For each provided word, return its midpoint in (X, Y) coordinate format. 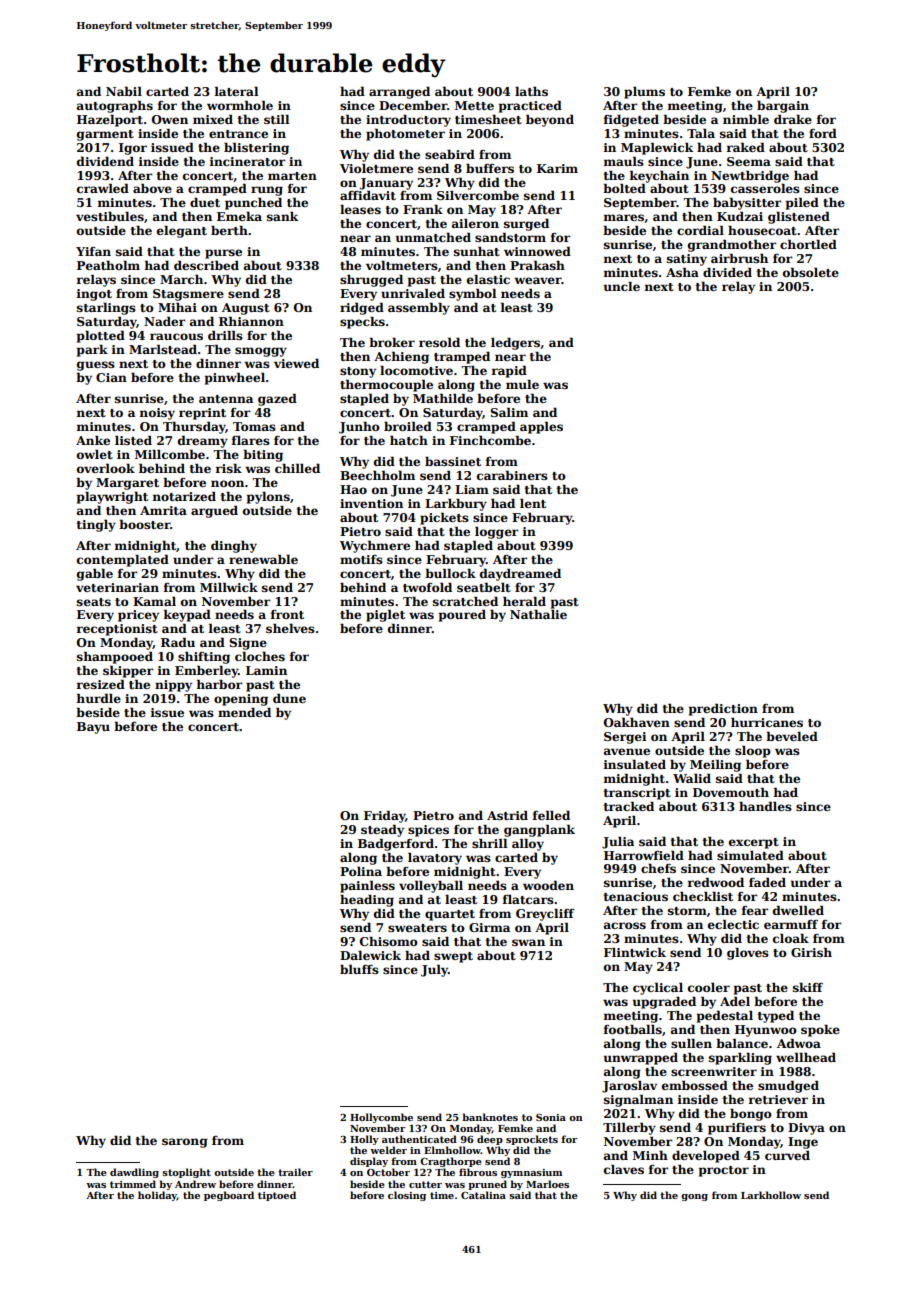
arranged (399, 92)
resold (439, 342)
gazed (277, 399)
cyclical (658, 988)
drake (793, 119)
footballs (633, 1029)
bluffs (359, 969)
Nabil (124, 91)
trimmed (133, 1184)
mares (624, 217)
